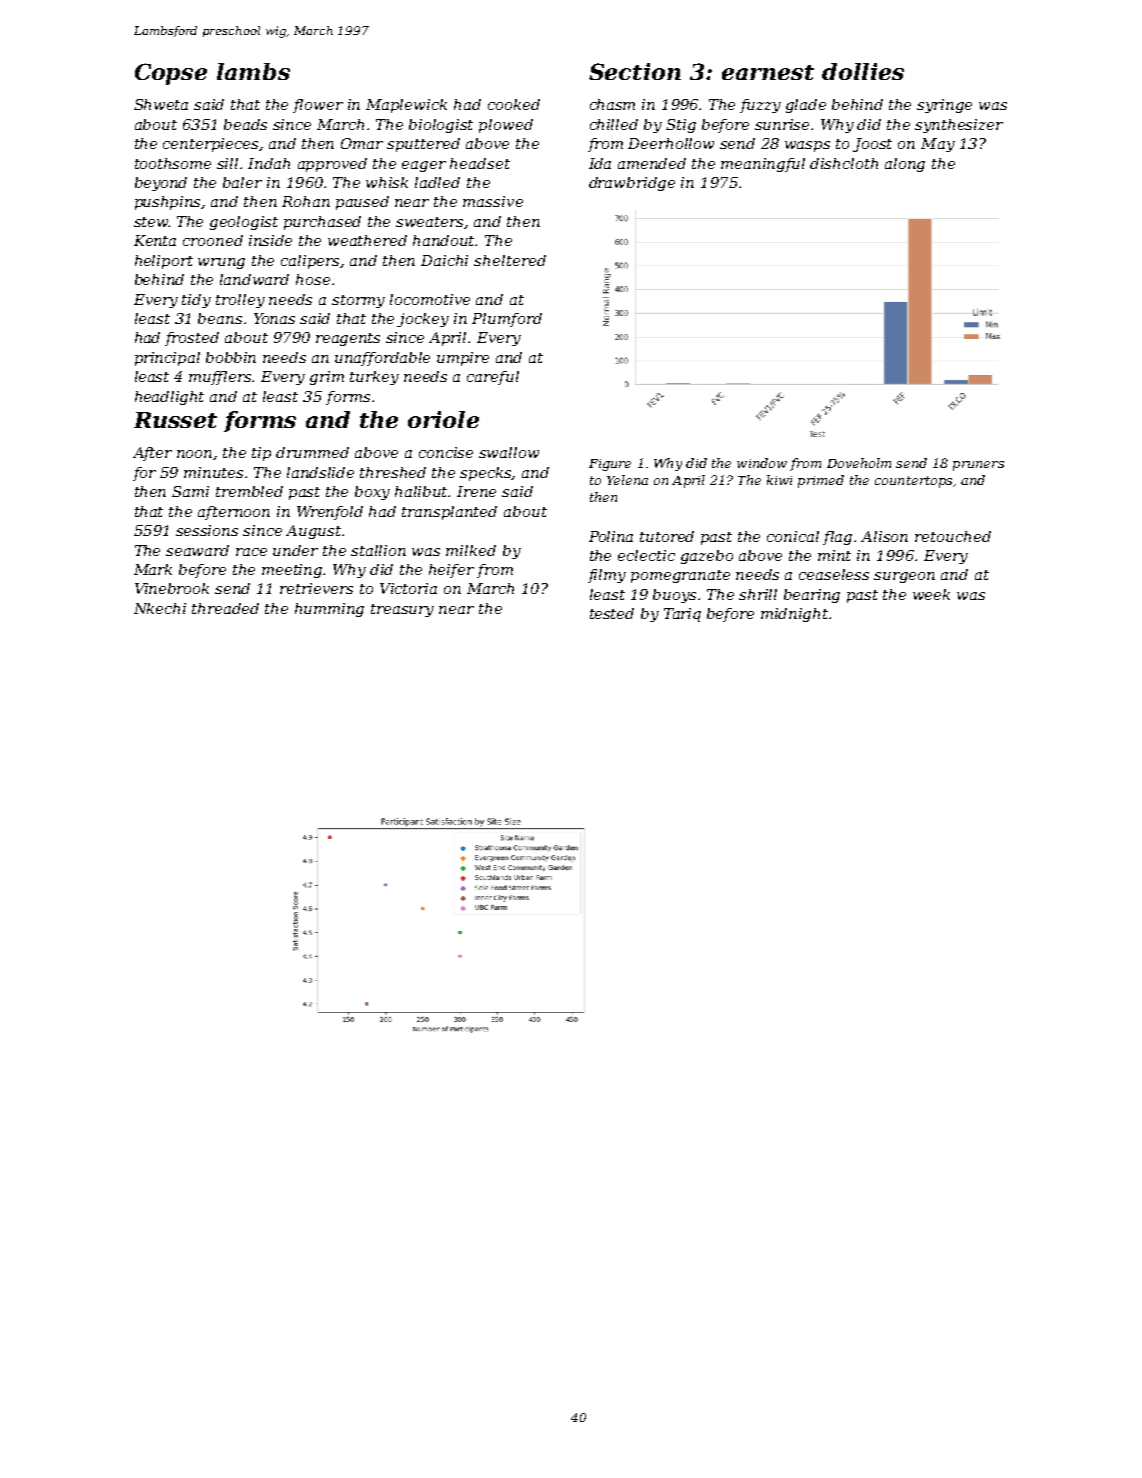 The height and width of the screenshot is (1478, 1142). I want to click on Plumford, so click(507, 320).
